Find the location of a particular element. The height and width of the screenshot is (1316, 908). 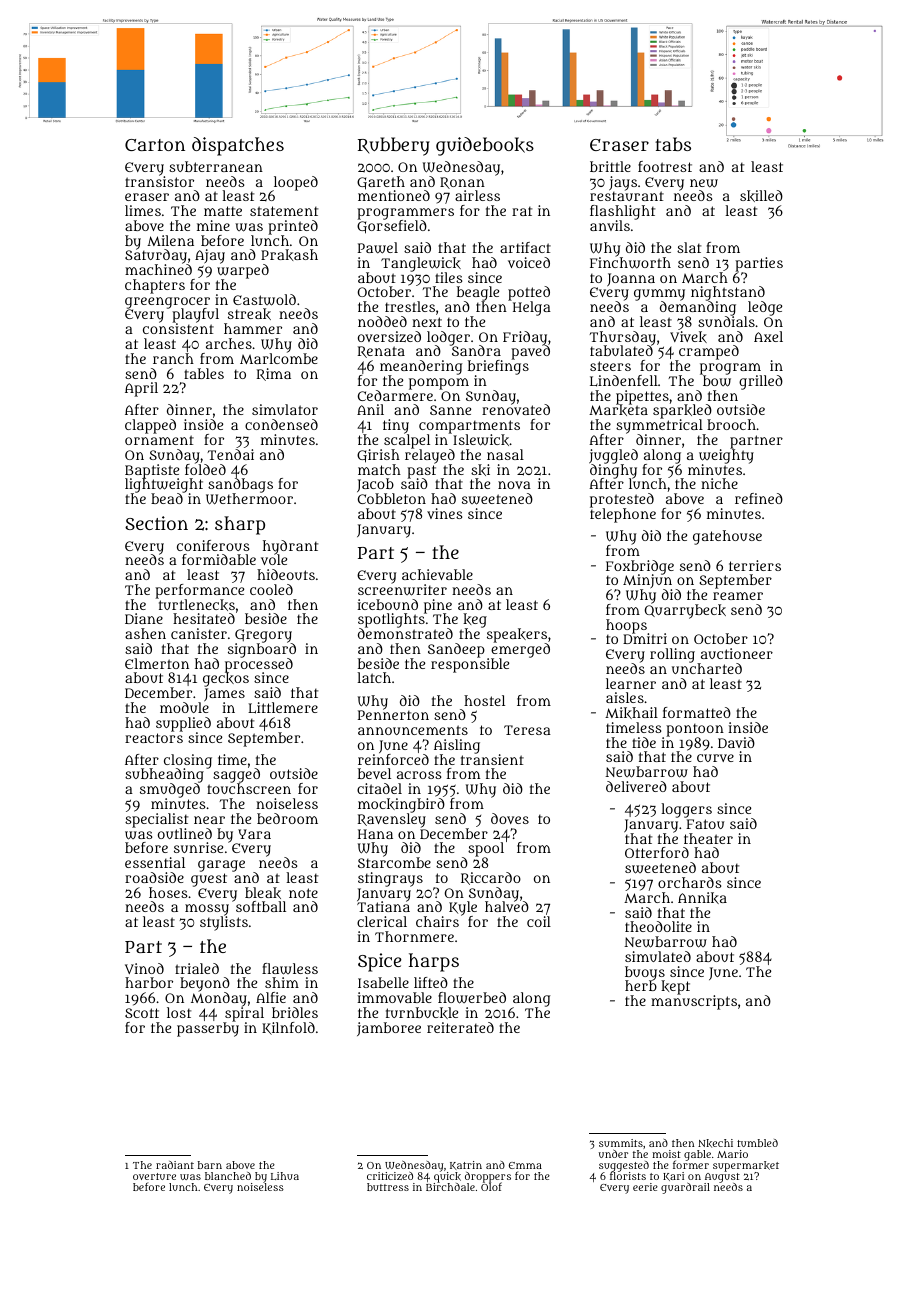

brittle is located at coordinates (610, 166).
